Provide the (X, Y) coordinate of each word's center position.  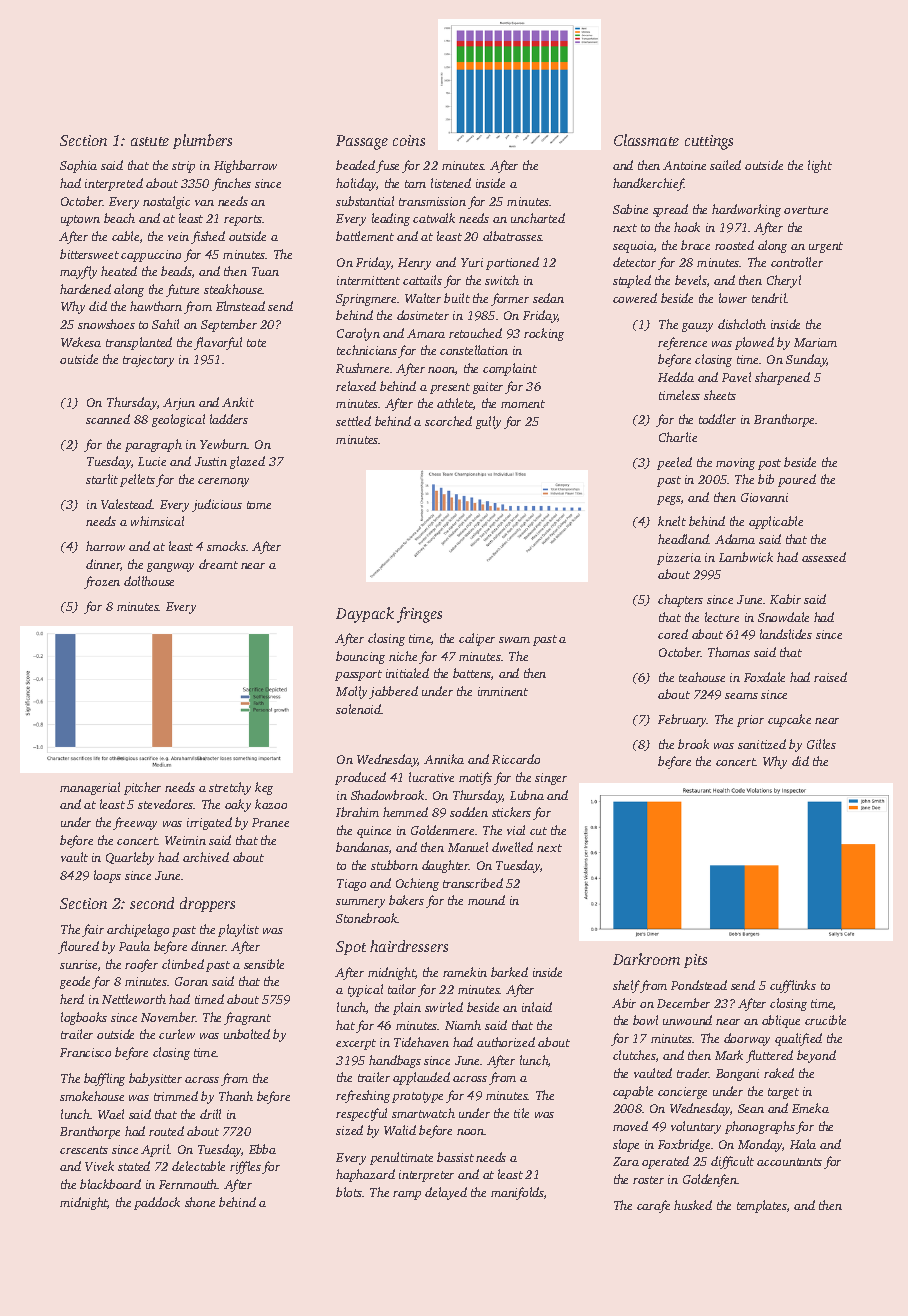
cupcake (789, 720)
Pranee (270, 822)
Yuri (472, 262)
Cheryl (784, 281)
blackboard (110, 1184)
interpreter (426, 1176)
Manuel (468, 847)
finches (231, 184)
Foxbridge (684, 1145)
